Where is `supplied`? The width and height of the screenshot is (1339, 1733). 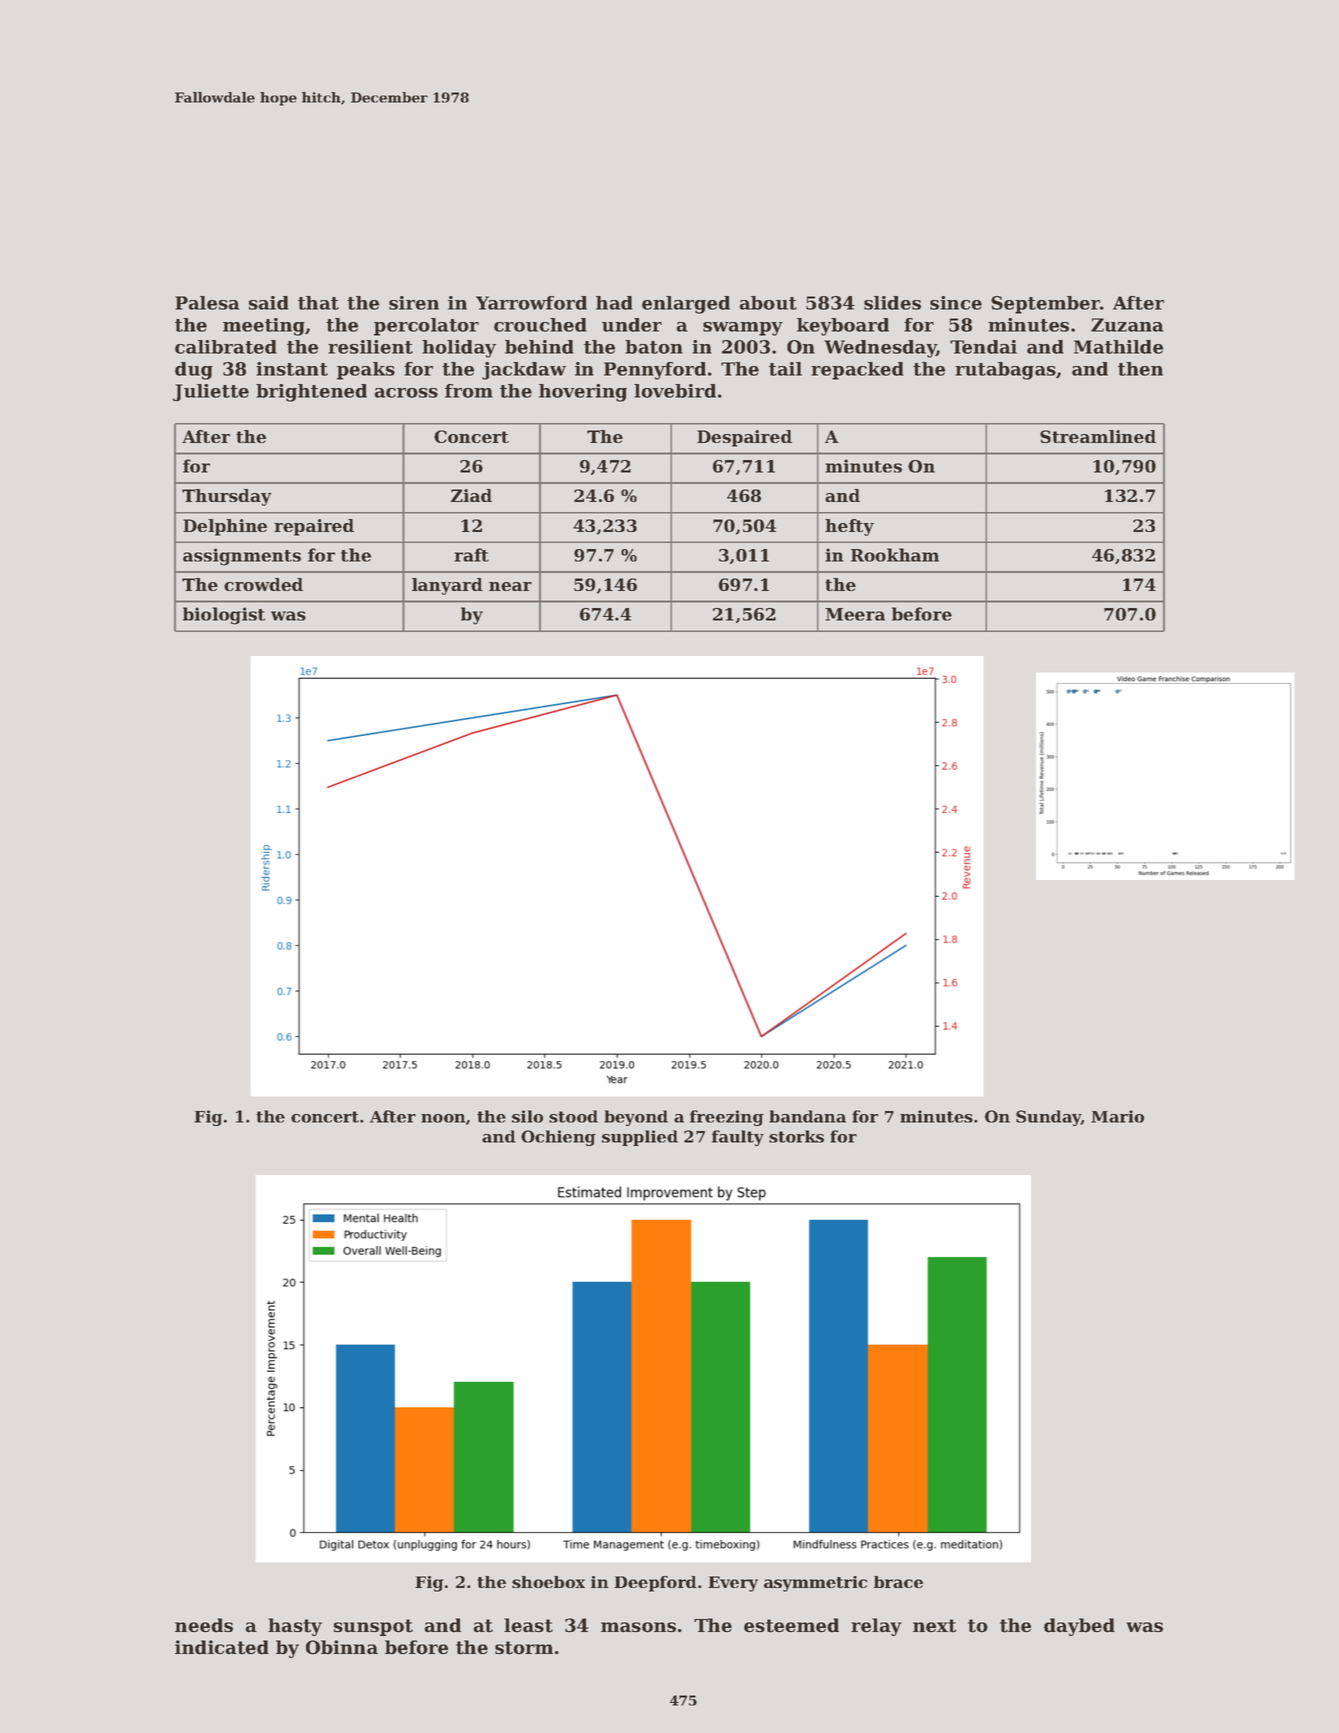
supplied is located at coordinates (640, 1138).
